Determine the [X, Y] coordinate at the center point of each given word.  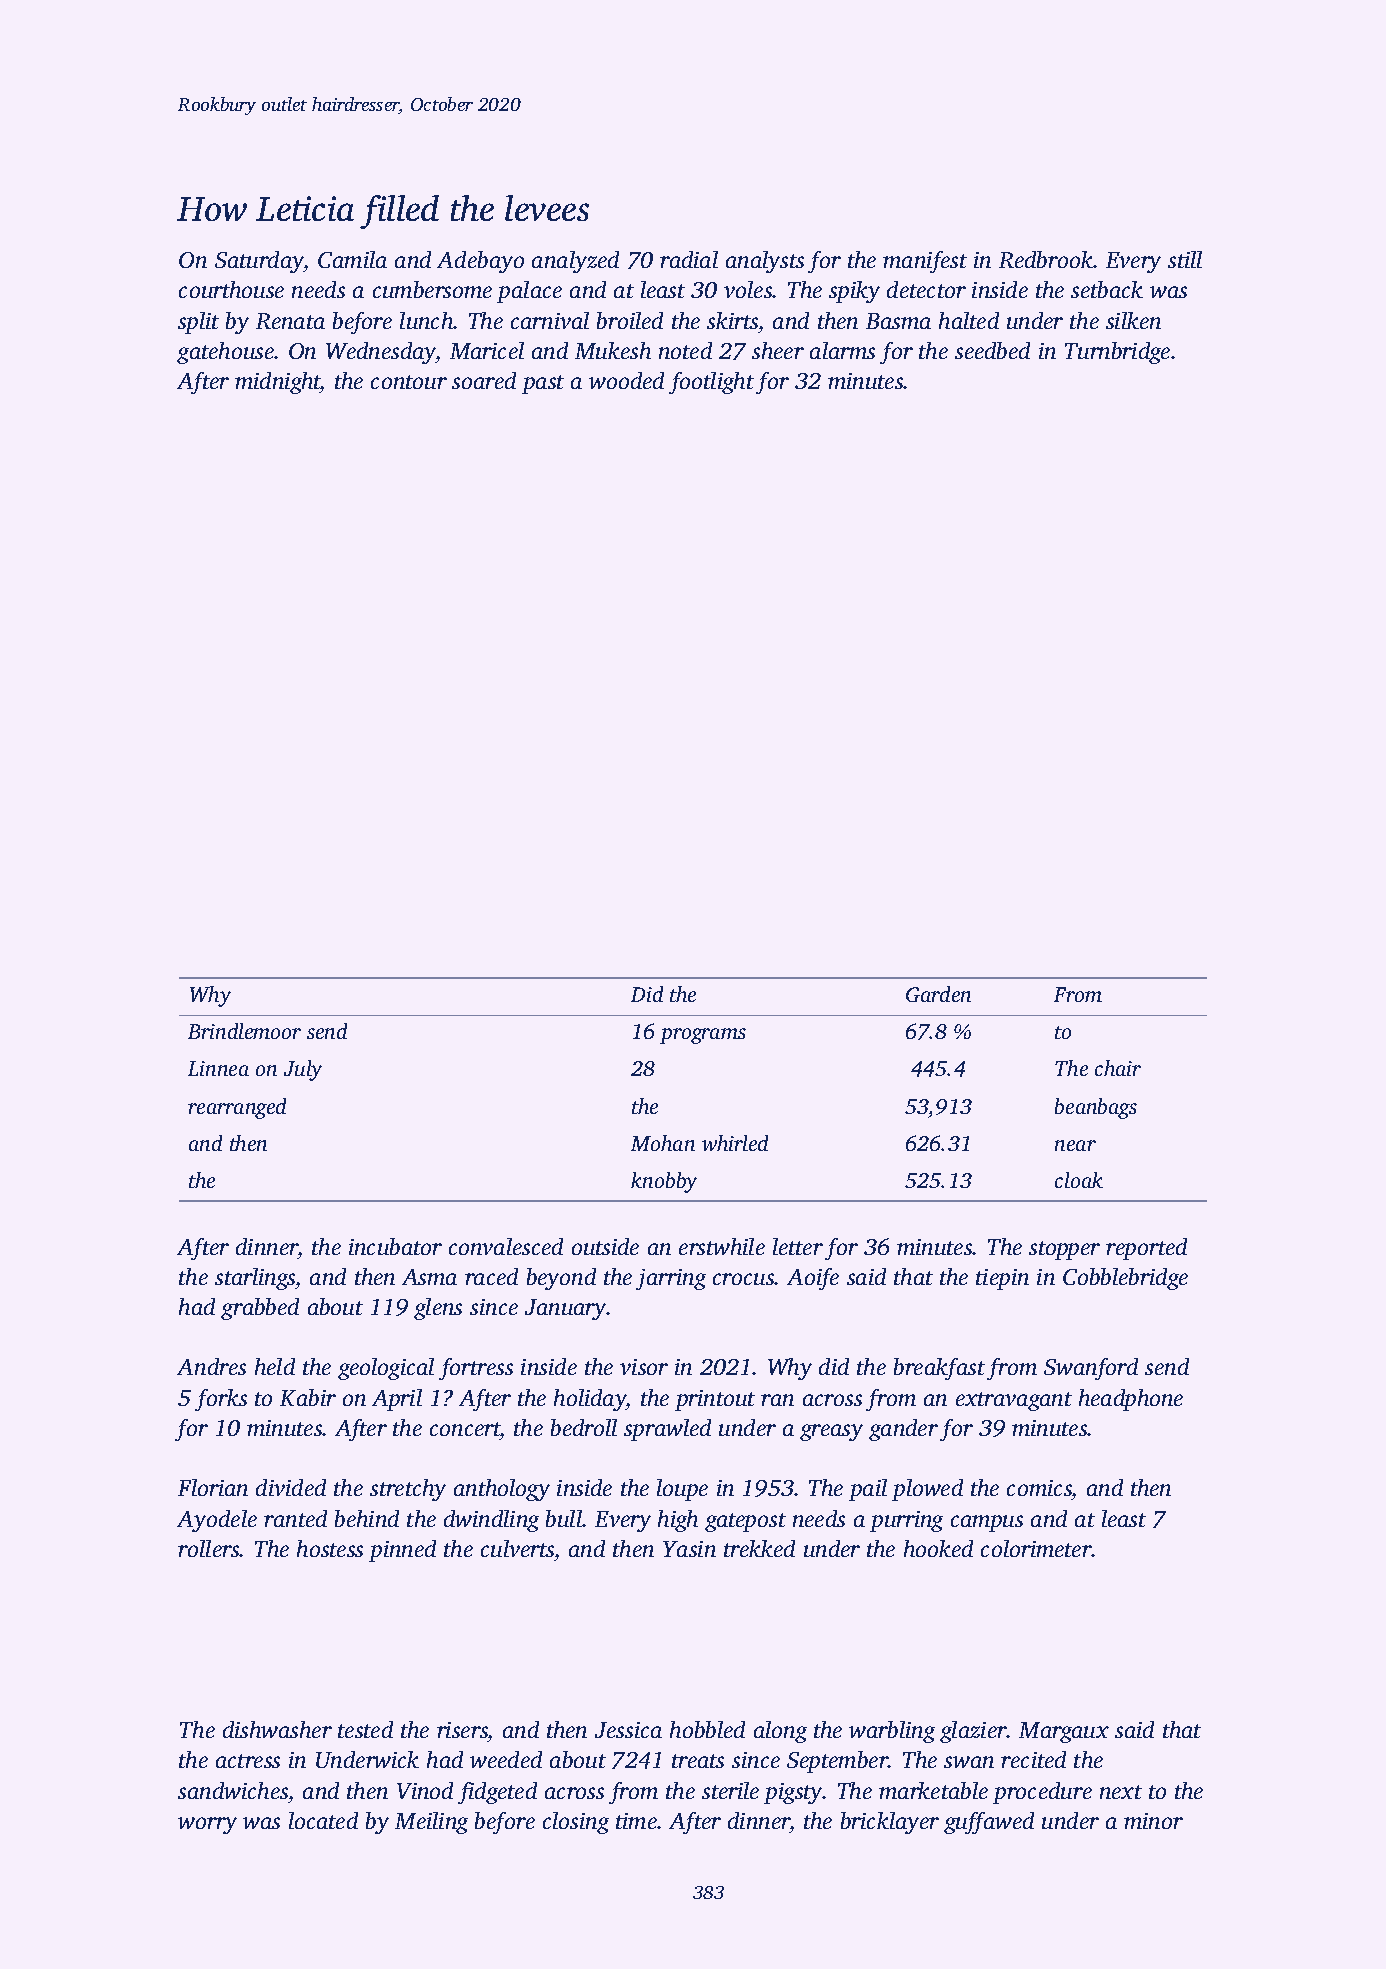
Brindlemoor [244, 1031]
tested [365, 1729]
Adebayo [480, 262]
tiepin [1002, 1279]
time [636, 1821]
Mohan [663, 1143]
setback [1107, 289]
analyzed [575, 262]
